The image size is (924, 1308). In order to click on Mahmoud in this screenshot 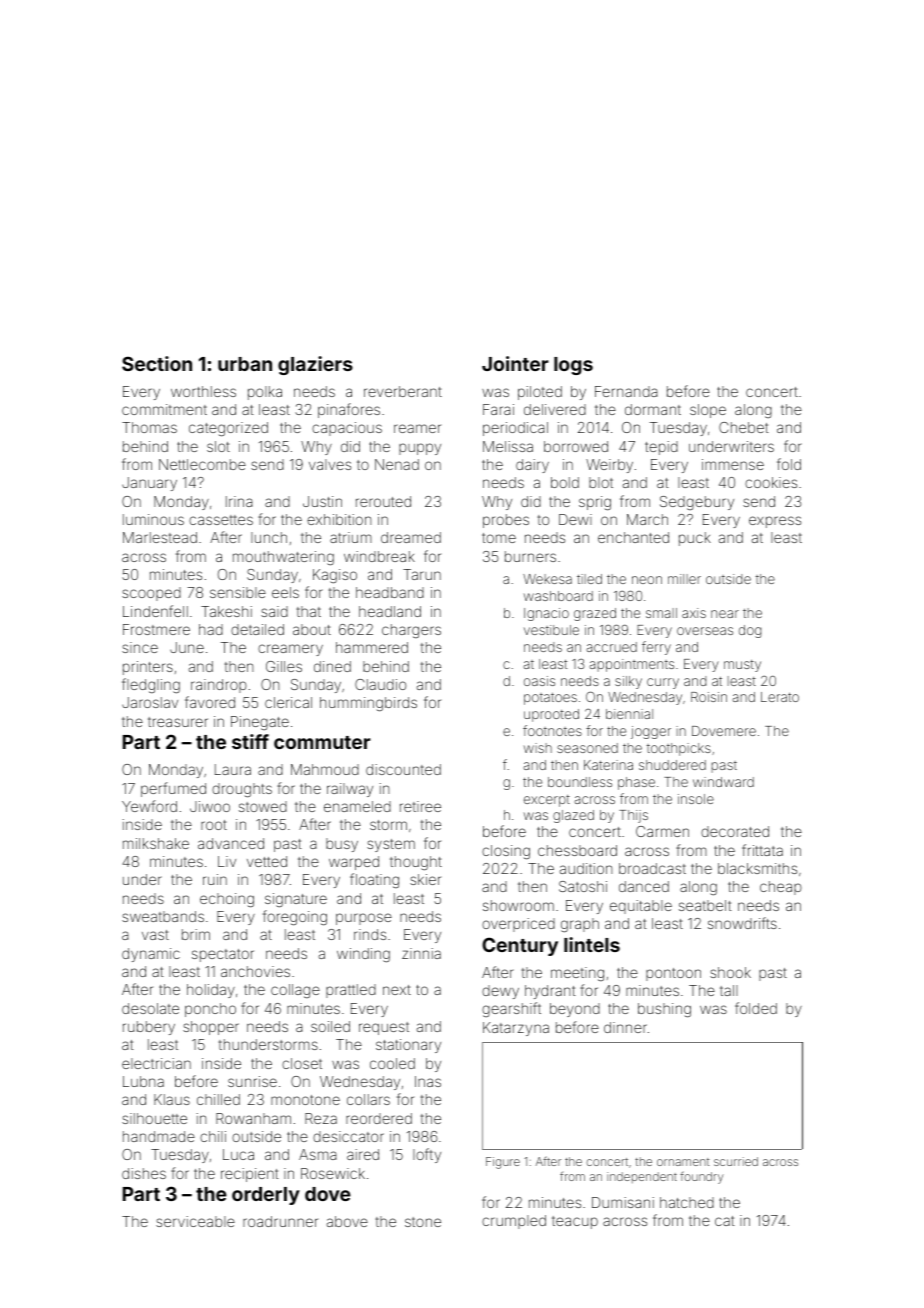, I will do `click(325, 769)`.
